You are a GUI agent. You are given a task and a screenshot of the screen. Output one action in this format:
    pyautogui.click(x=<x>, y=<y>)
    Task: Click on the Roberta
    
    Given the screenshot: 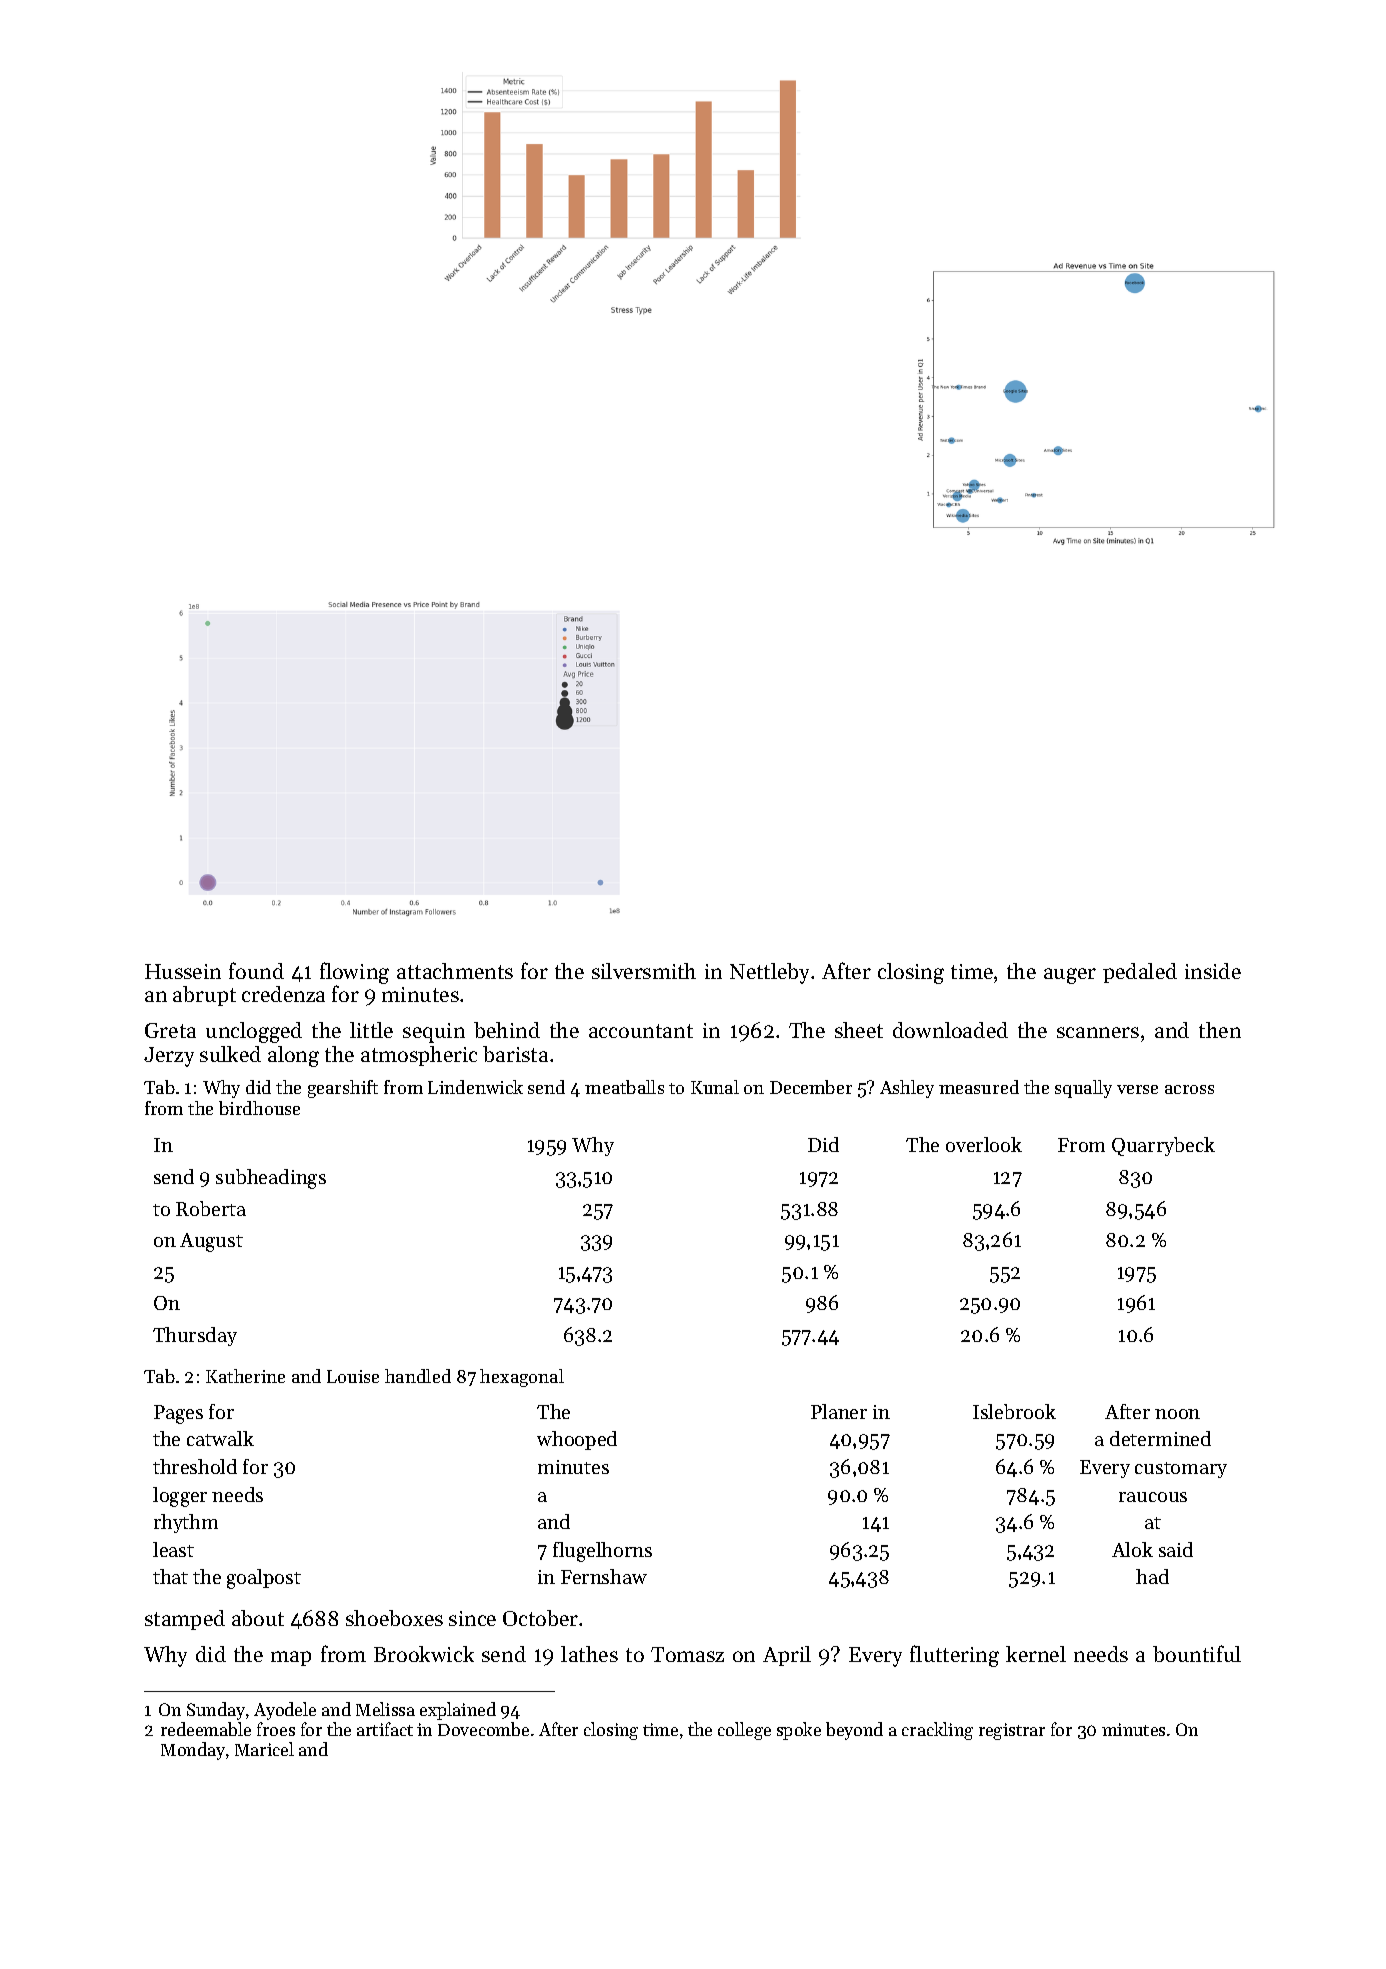 What is the action you would take?
    pyautogui.click(x=211, y=1208)
